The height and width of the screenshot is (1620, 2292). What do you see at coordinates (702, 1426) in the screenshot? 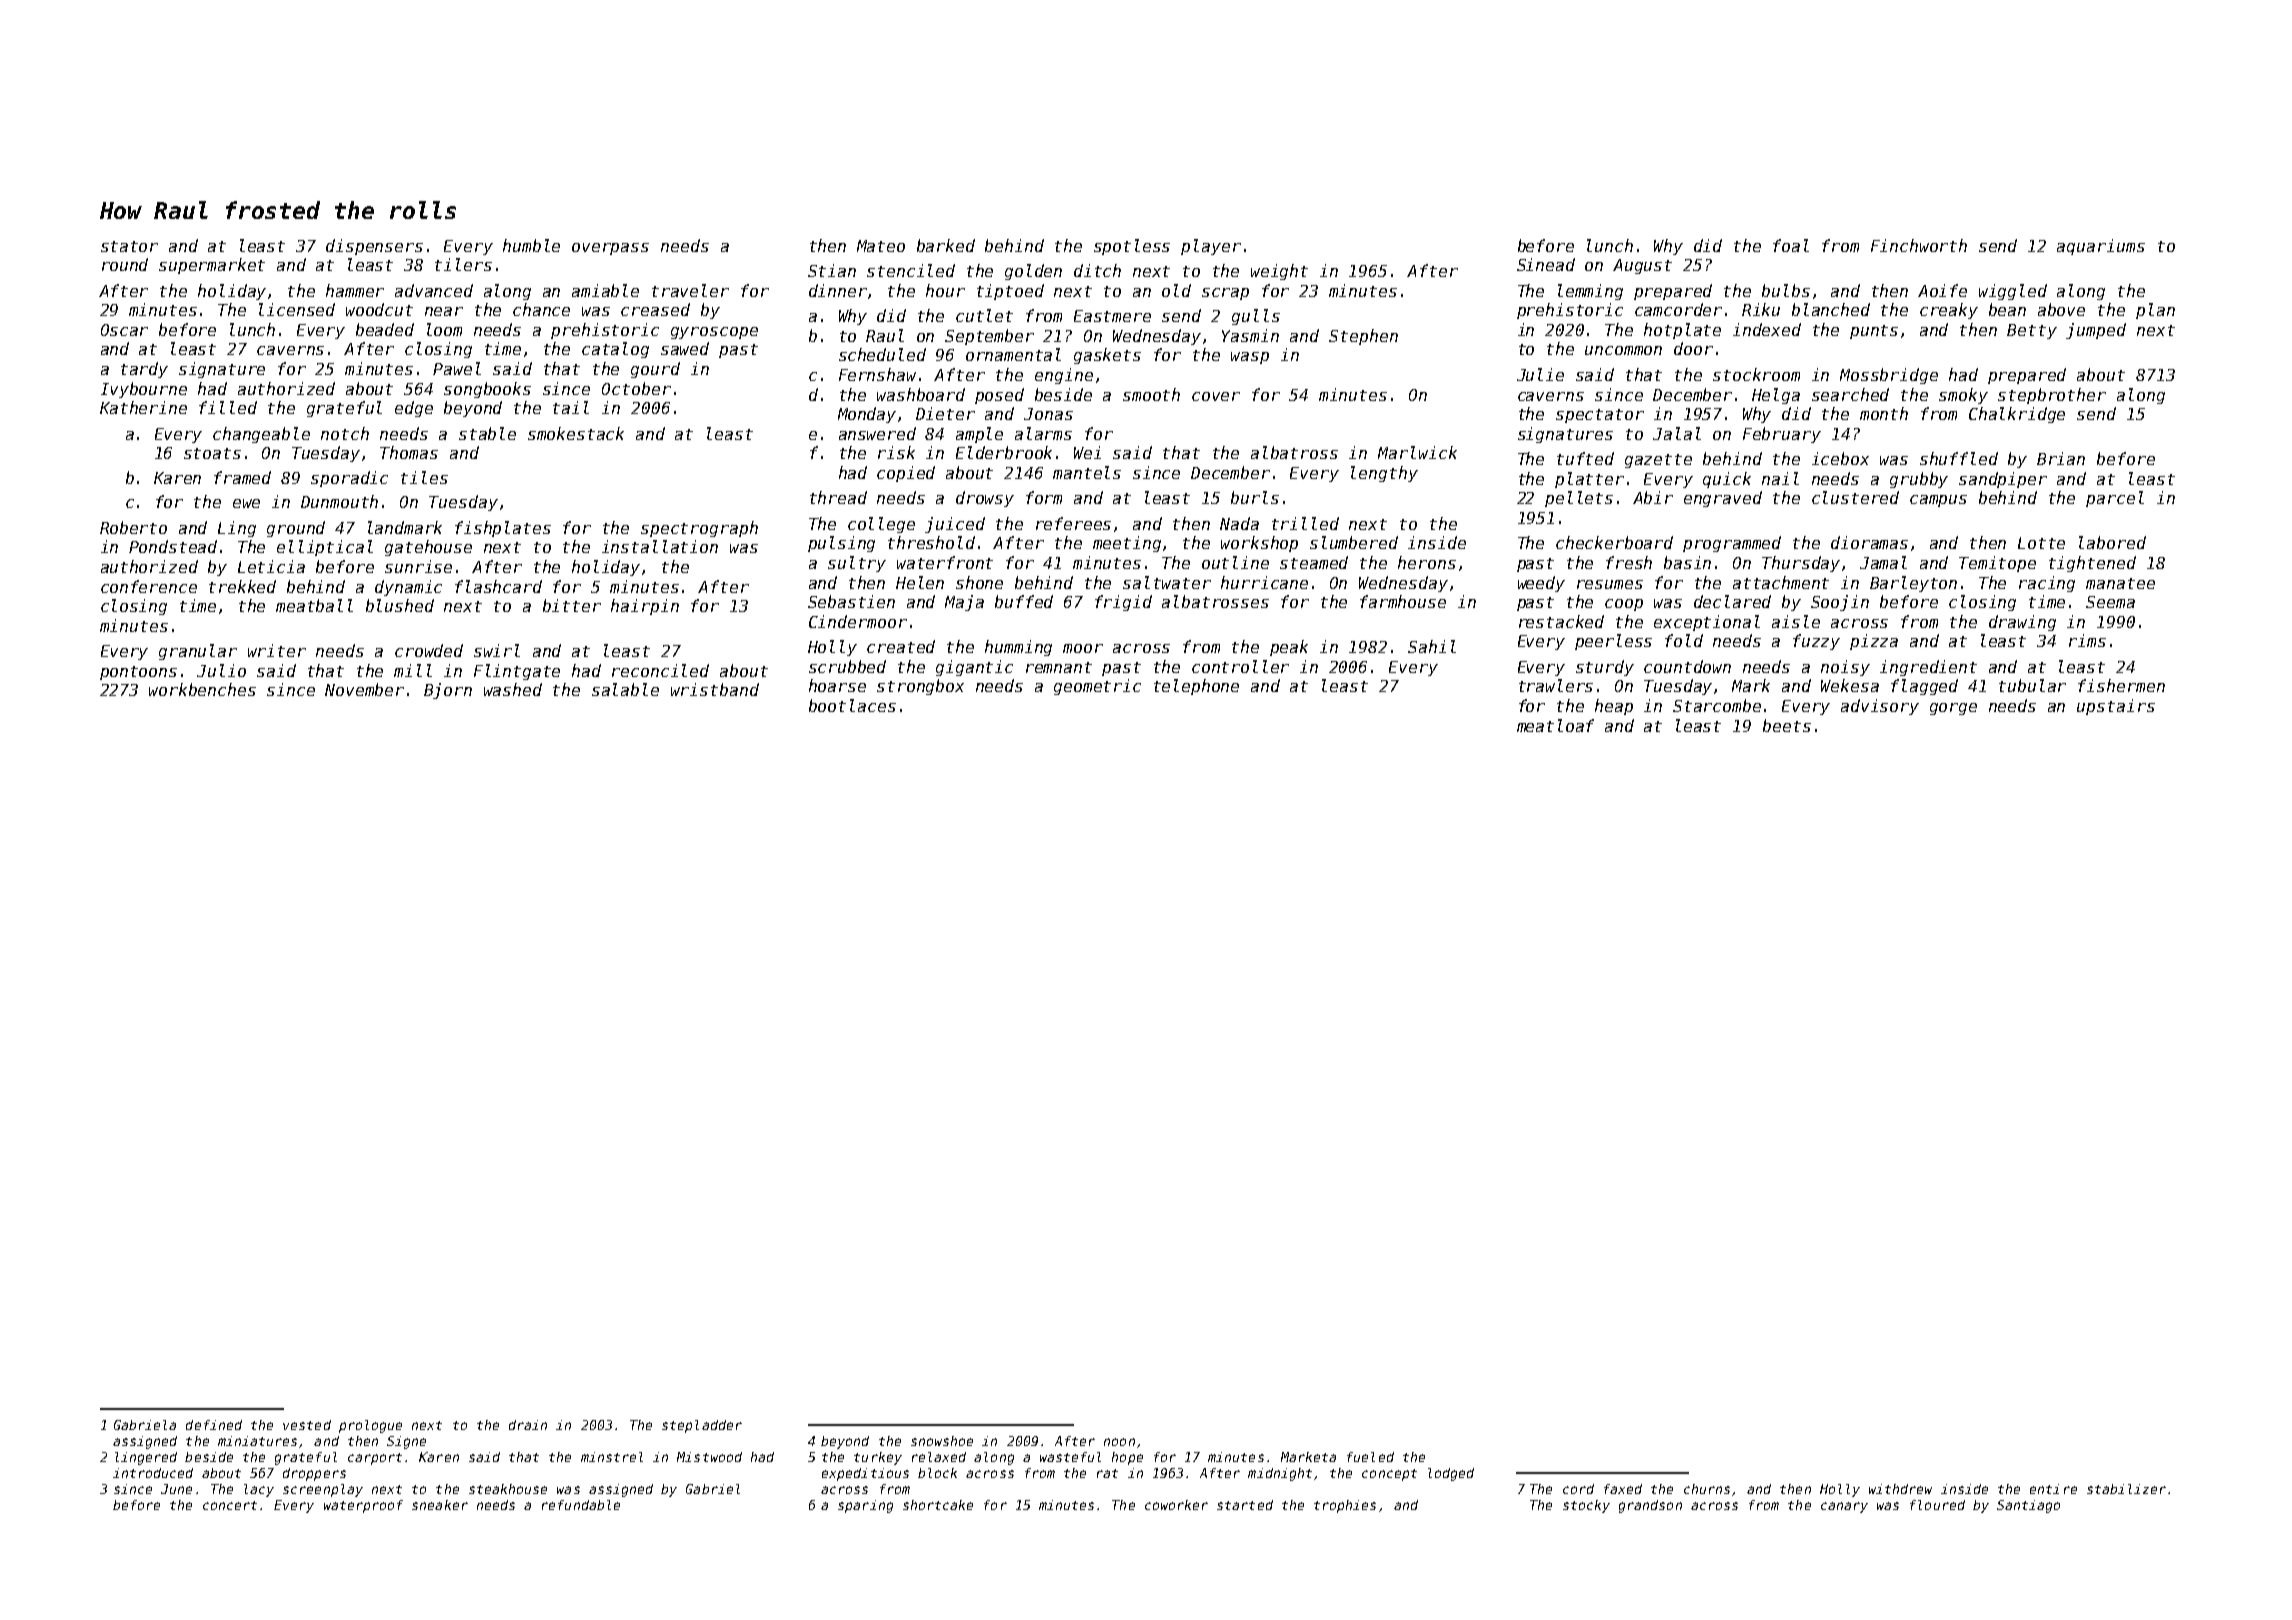
I see `stepladder` at bounding box center [702, 1426].
